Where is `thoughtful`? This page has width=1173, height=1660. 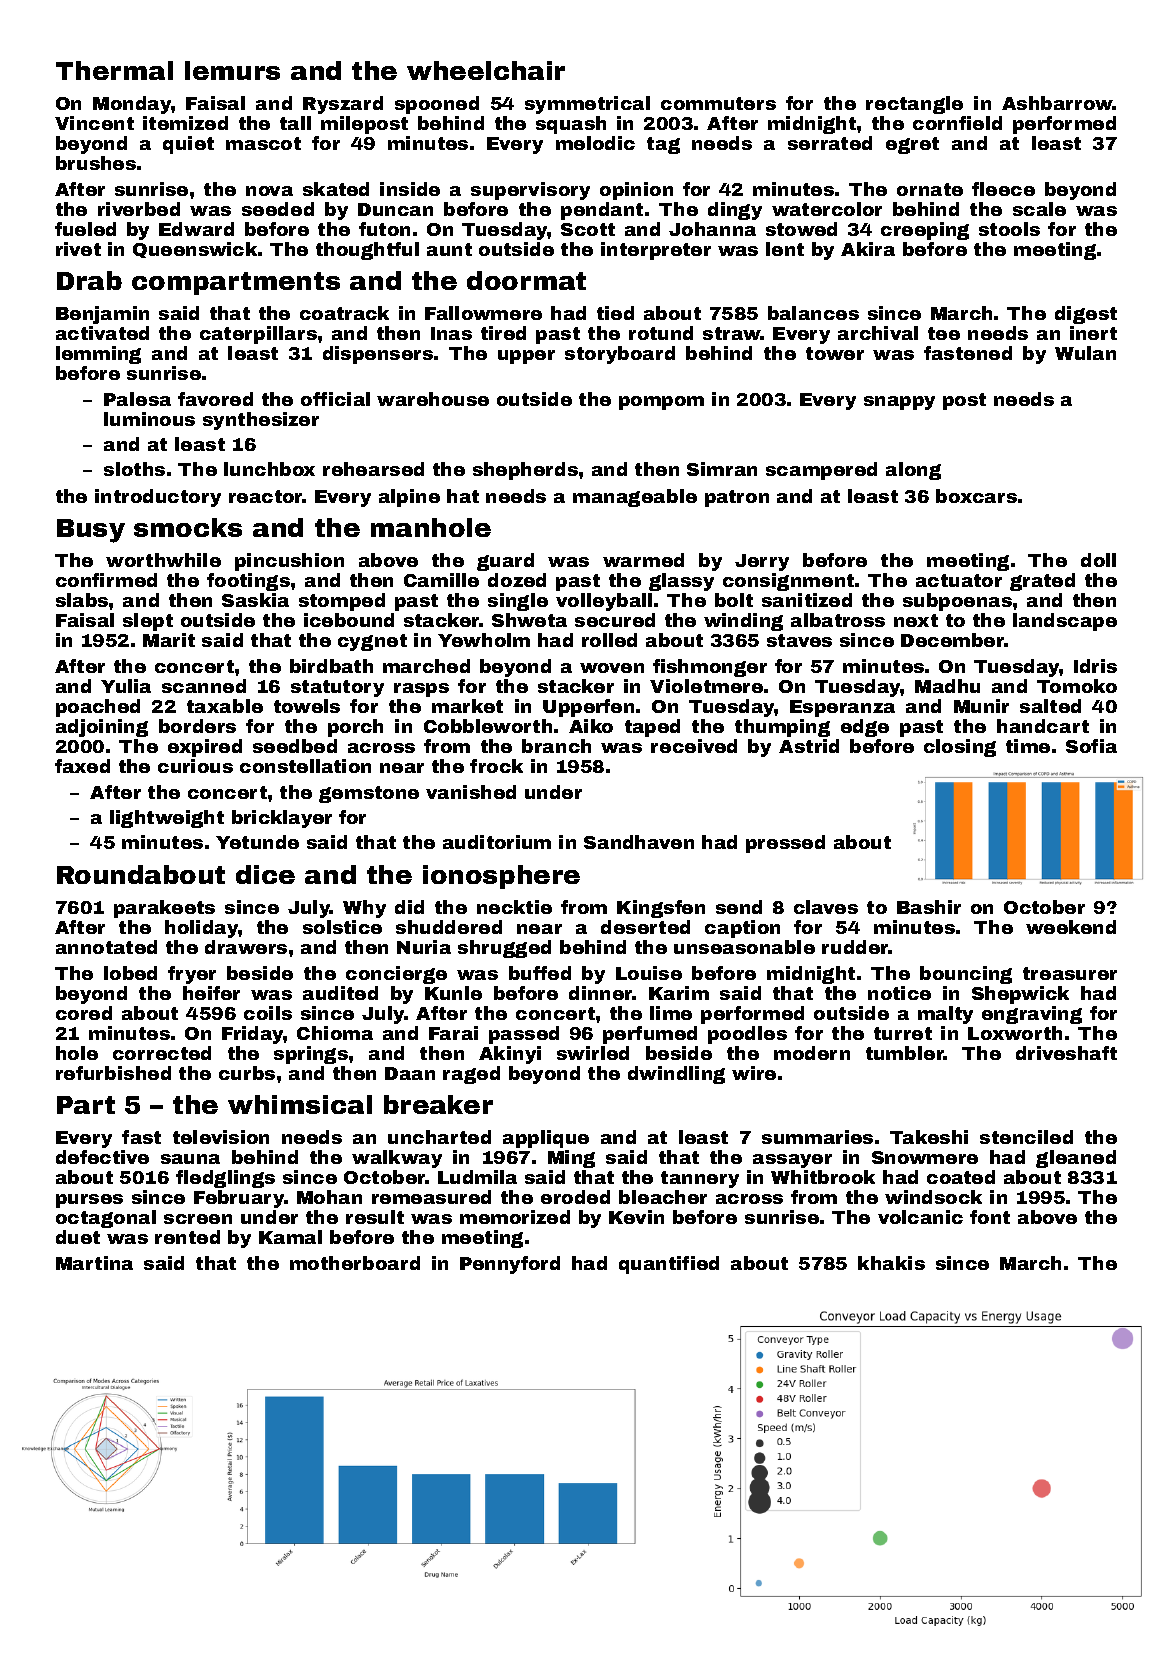 thoughtful is located at coordinates (367, 251).
